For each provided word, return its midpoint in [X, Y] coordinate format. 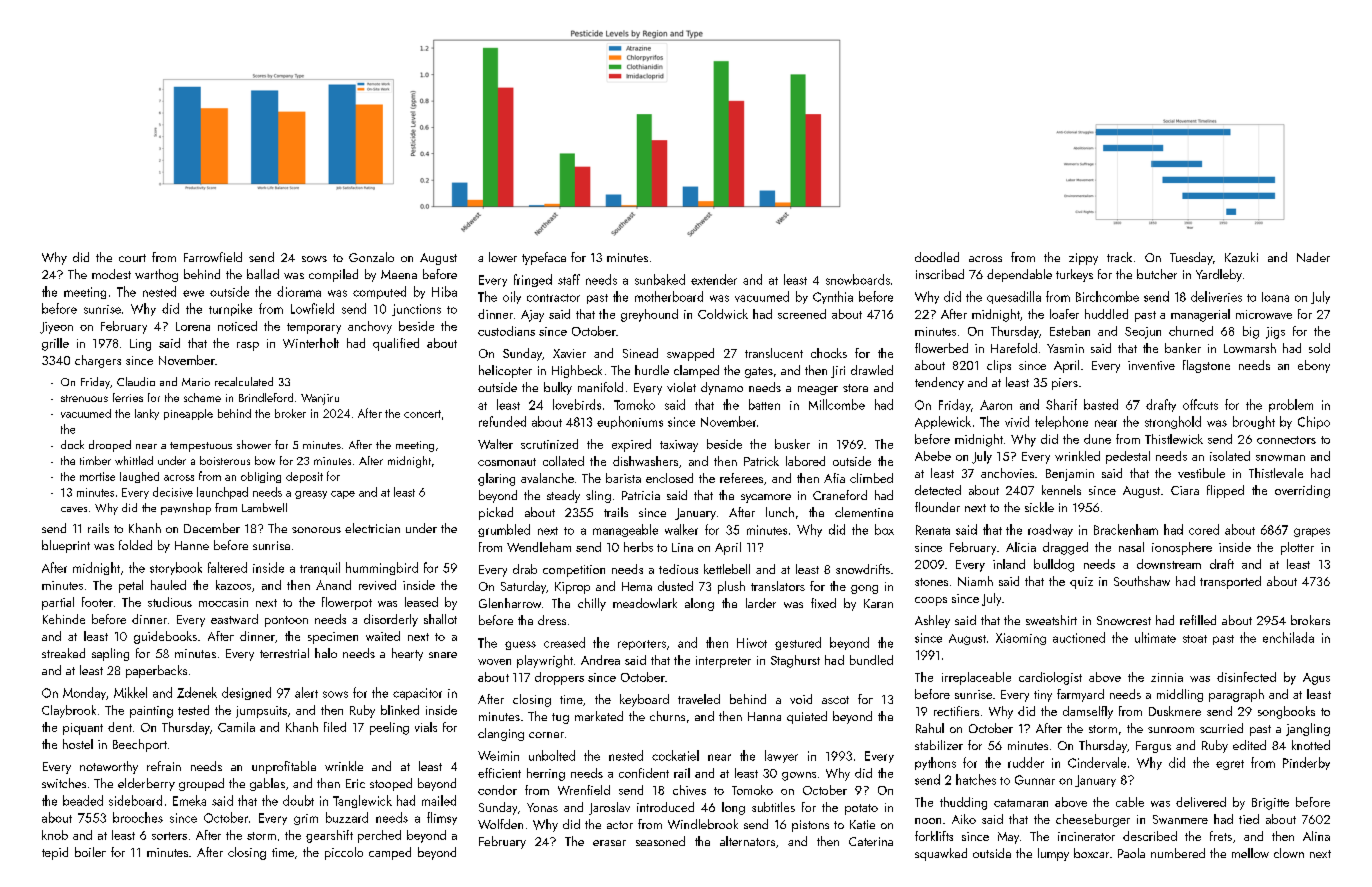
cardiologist [1050, 678]
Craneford [840, 495]
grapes [1312, 532]
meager [818, 390]
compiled [333, 275]
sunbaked [660, 279]
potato [861, 809]
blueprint [66, 546]
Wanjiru [320, 399]
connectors [1286, 440]
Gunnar [1035, 780]
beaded [83, 800]
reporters [642, 645]
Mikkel [130, 692]
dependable [1019, 275]
